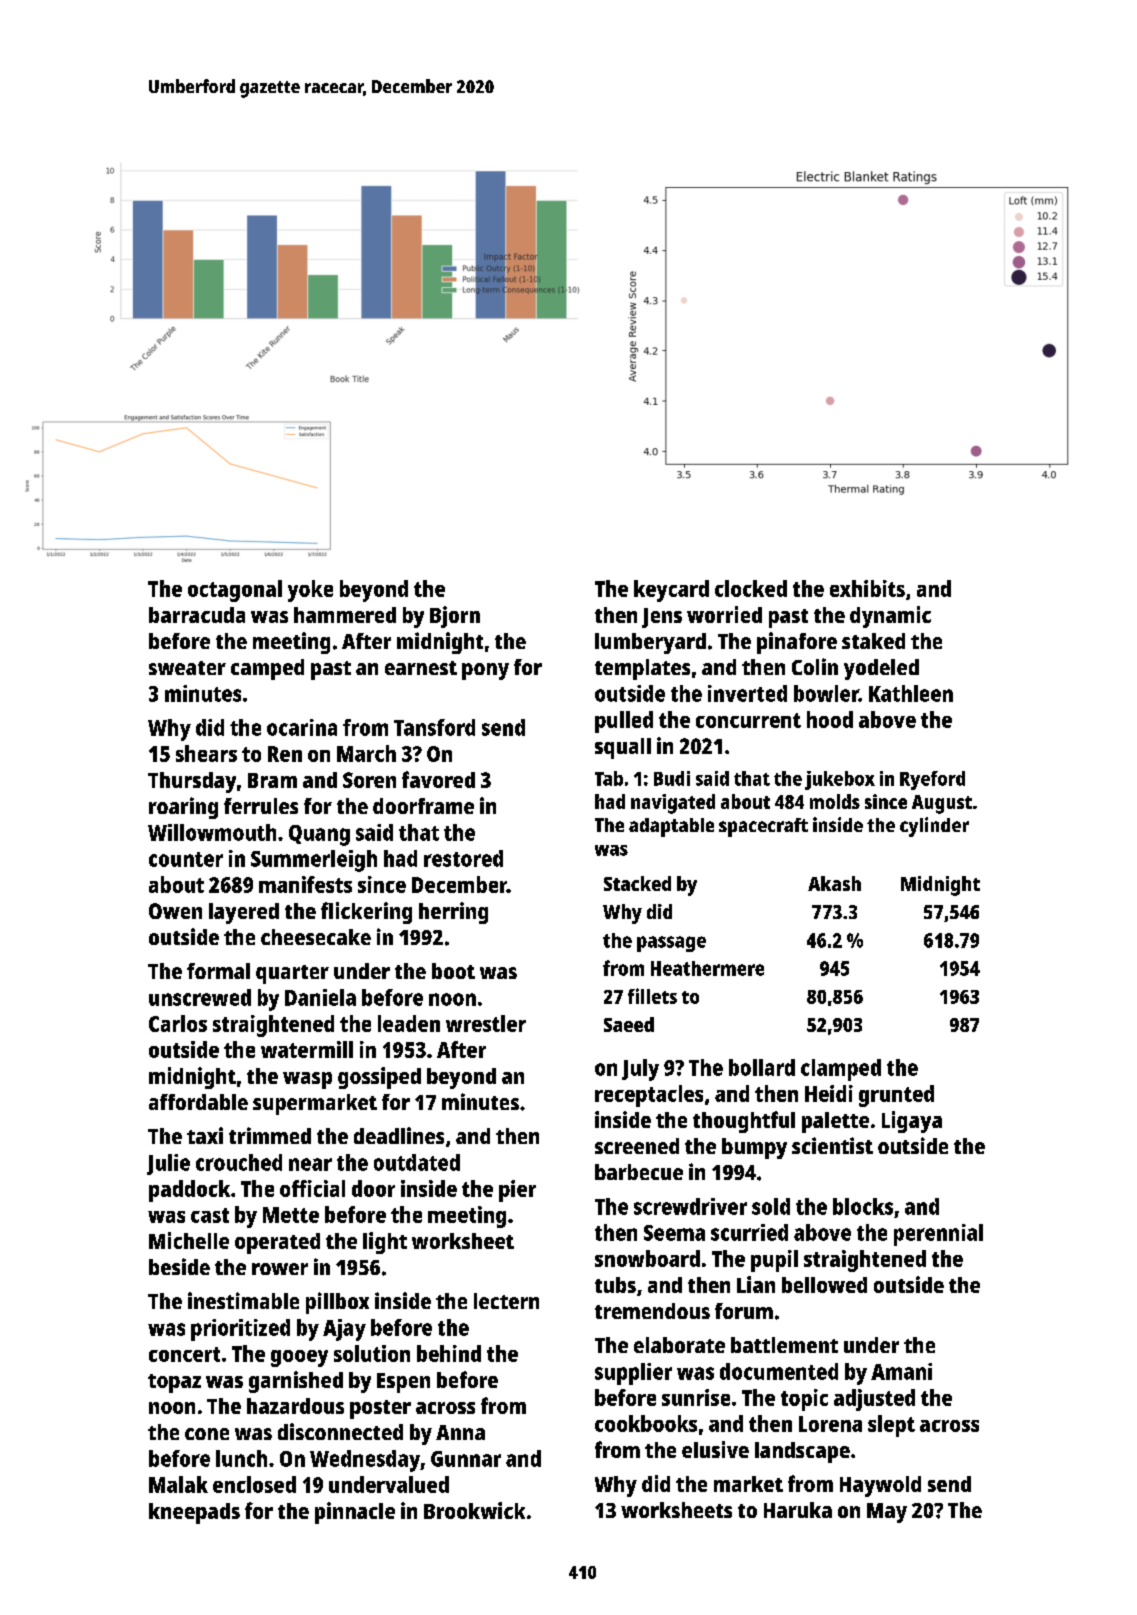 Image resolution: width=1137 pixels, height=1615 pixels. I want to click on poster, so click(380, 1409).
